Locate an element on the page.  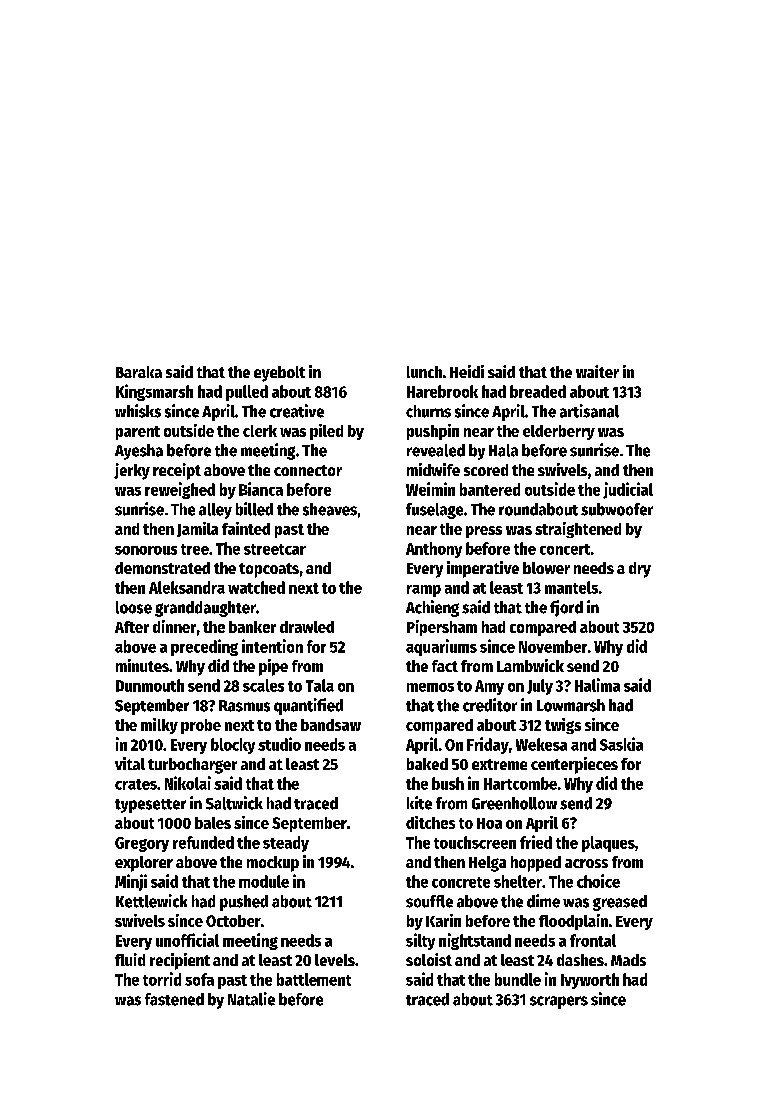
steady is located at coordinates (286, 844).
